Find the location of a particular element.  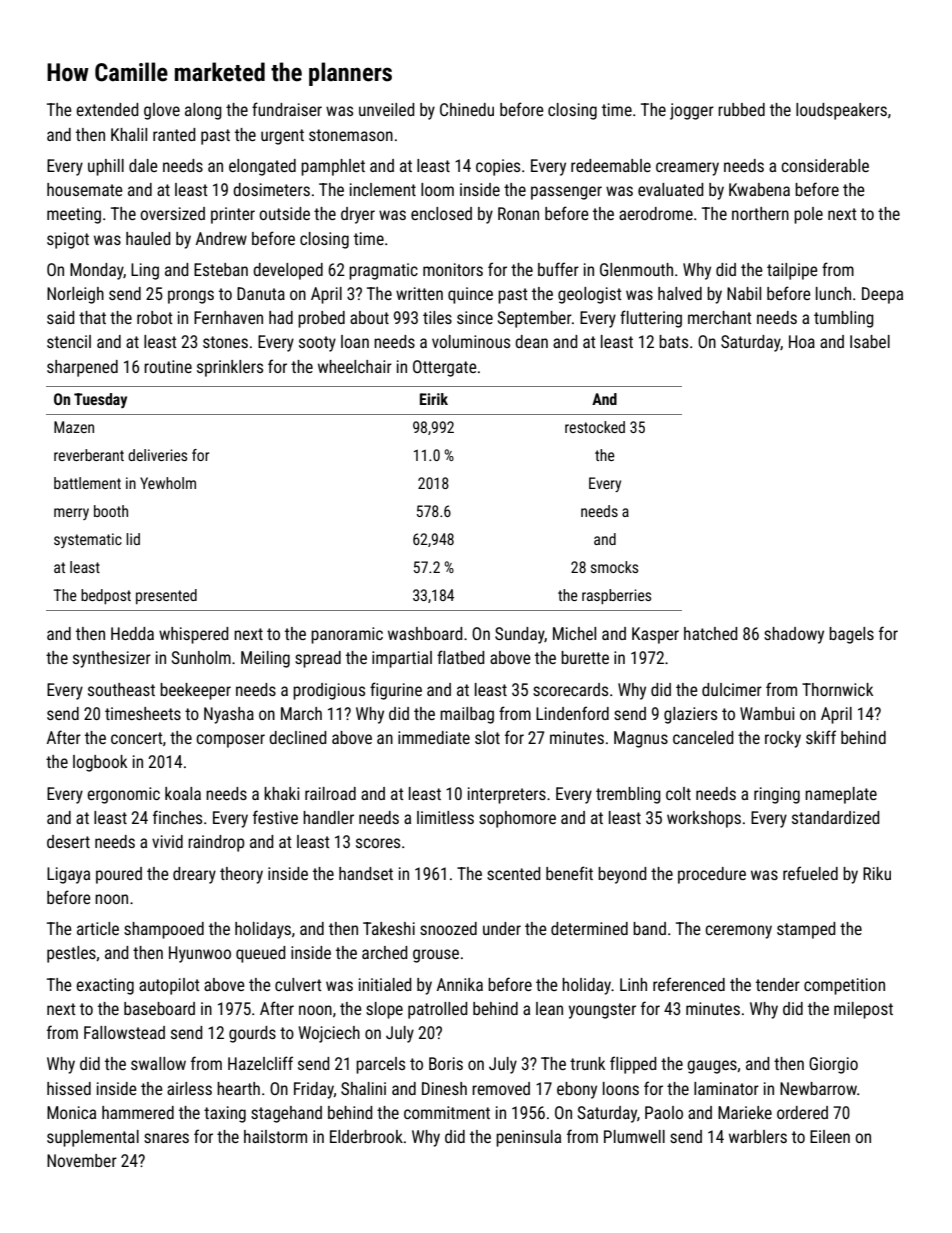

swallow is located at coordinates (158, 1063).
